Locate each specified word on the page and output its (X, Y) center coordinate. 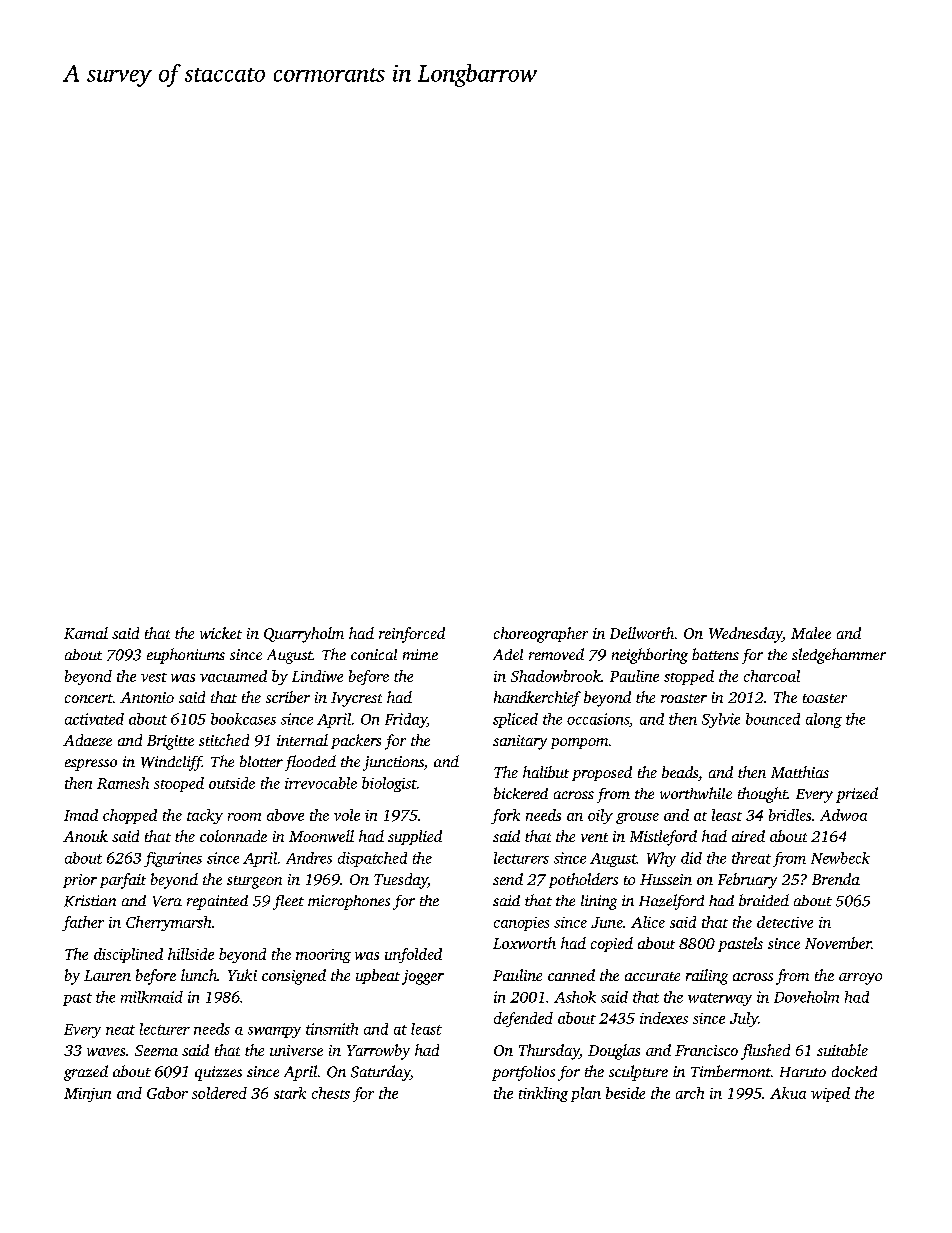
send (508, 879)
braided (764, 900)
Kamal (86, 633)
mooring (323, 956)
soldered (219, 1093)
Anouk (85, 836)
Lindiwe (317, 676)
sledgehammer (839, 656)
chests (331, 1093)
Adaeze (87, 740)
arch (690, 1093)
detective (785, 922)
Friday (406, 720)
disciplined (128, 955)
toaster (825, 698)
